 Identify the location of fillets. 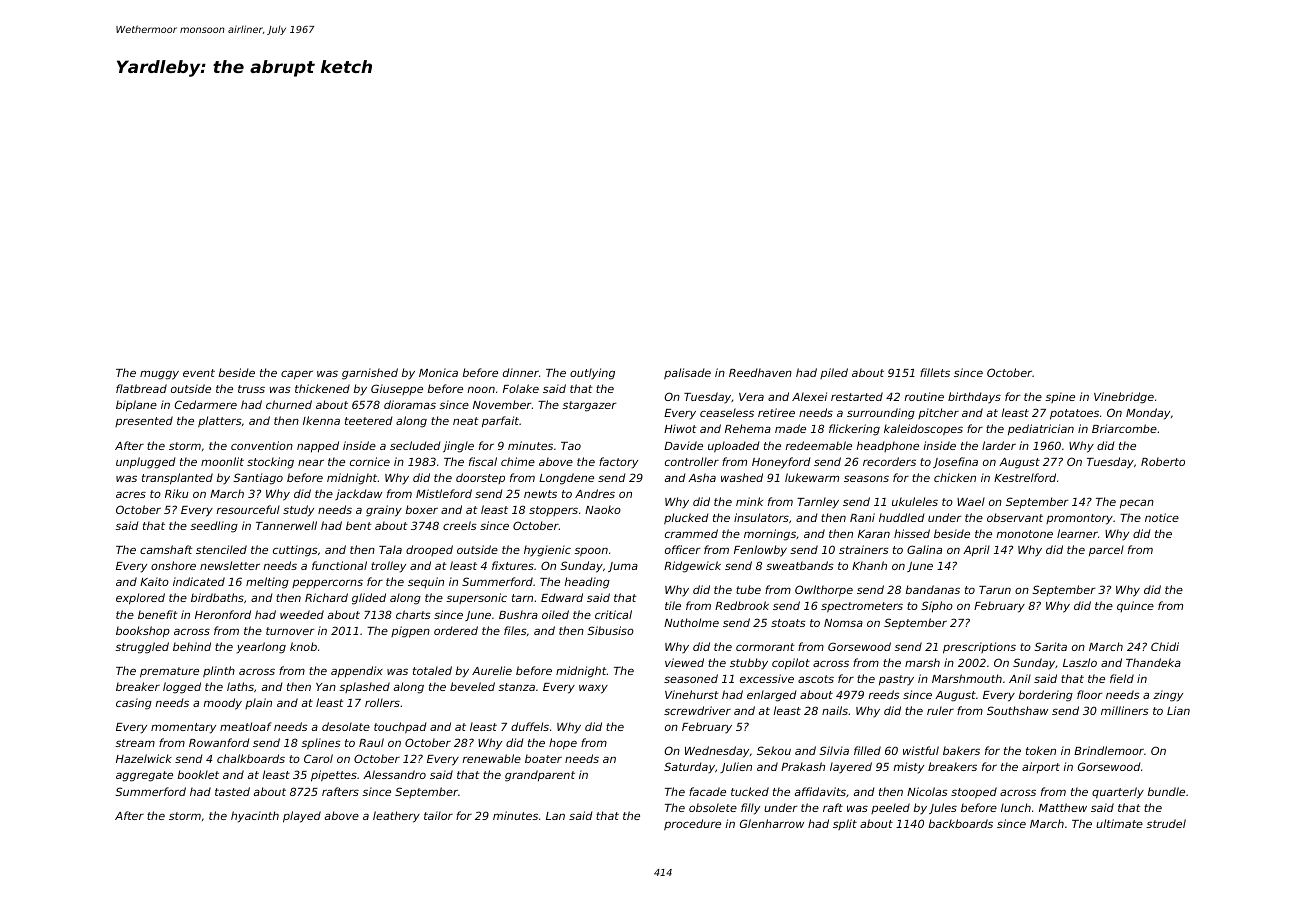
(935, 372).
